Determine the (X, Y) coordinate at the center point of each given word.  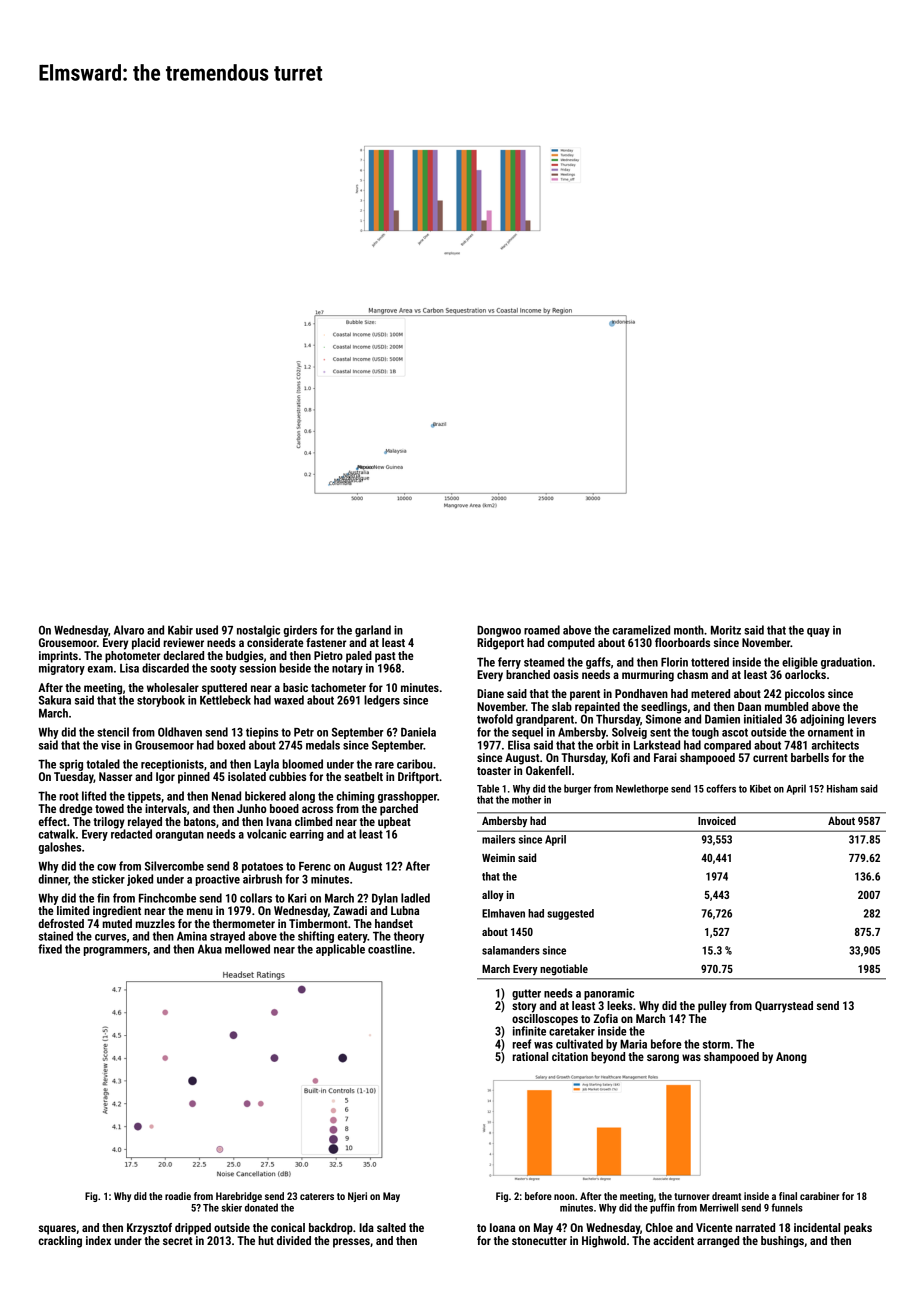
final (788, 1196)
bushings (782, 1242)
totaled (103, 764)
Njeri (357, 1197)
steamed (544, 662)
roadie (178, 1196)
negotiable (564, 970)
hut (266, 1240)
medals (323, 745)
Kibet (760, 788)
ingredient (117, 912)
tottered (710, 662)
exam (100, 669)
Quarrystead (784, 1007)
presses (351, 1243)
